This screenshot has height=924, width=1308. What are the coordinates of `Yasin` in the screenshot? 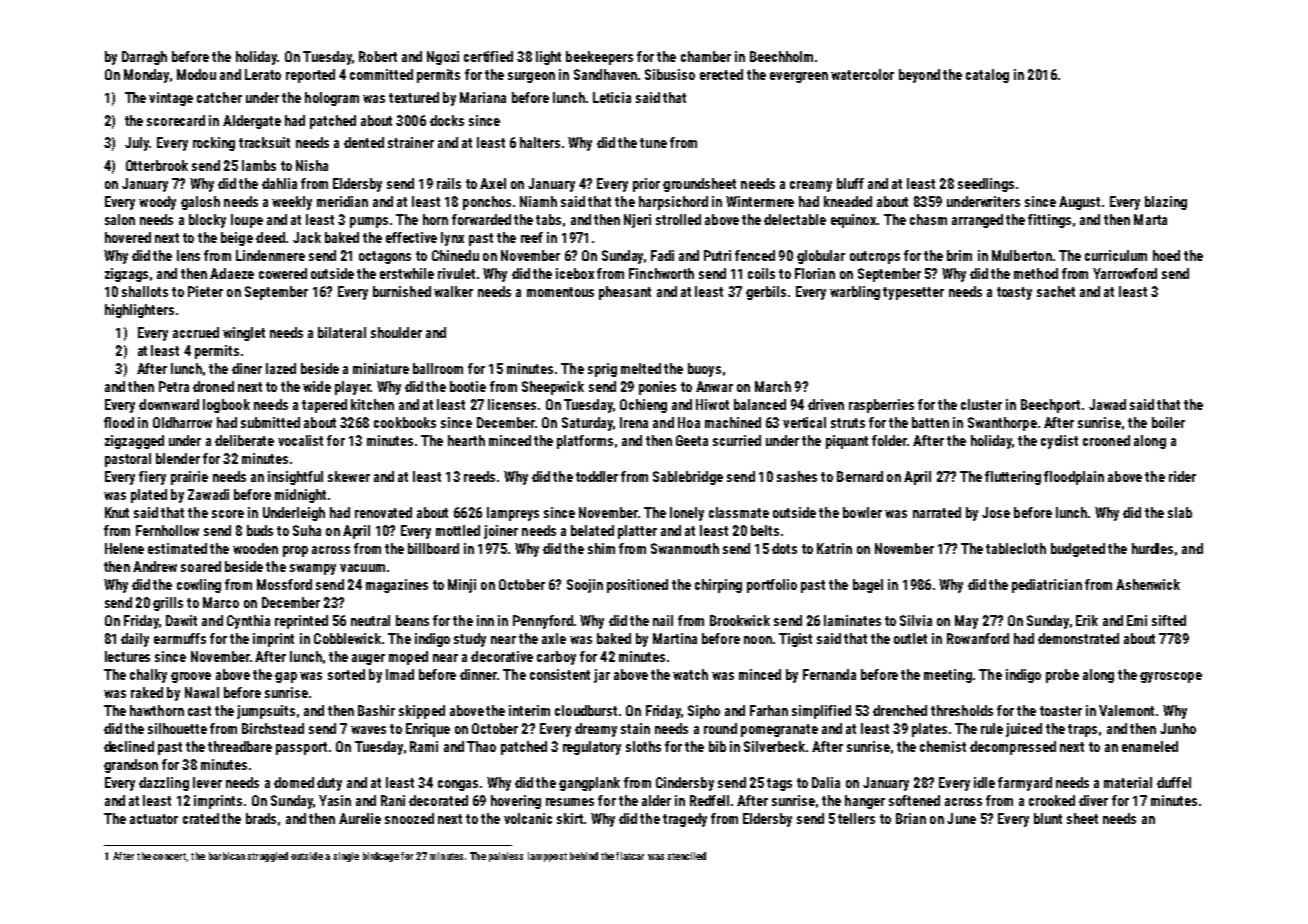 It's located at (335, 800).
